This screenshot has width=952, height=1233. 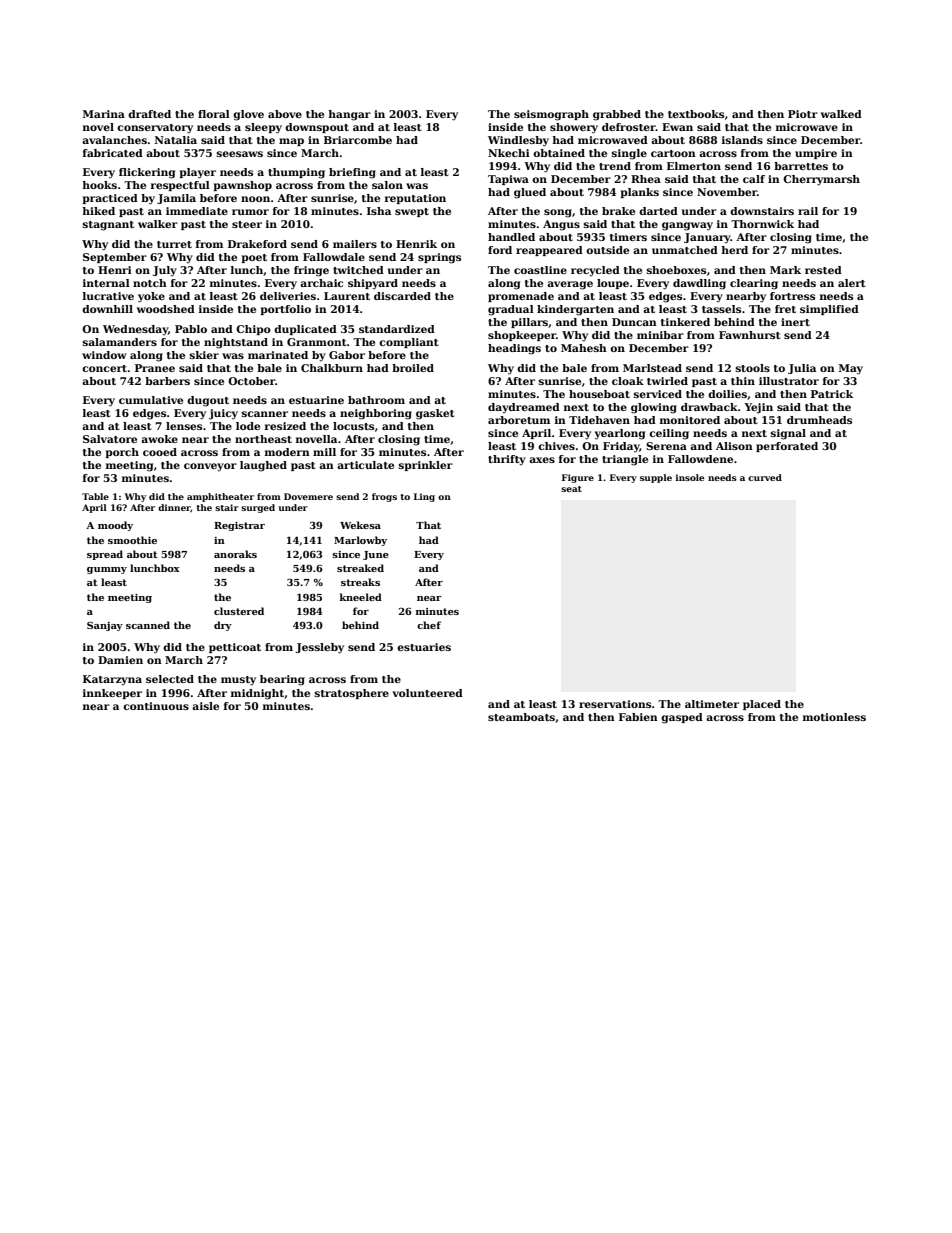 I want to click on rail, so click(x=808, y=211).
